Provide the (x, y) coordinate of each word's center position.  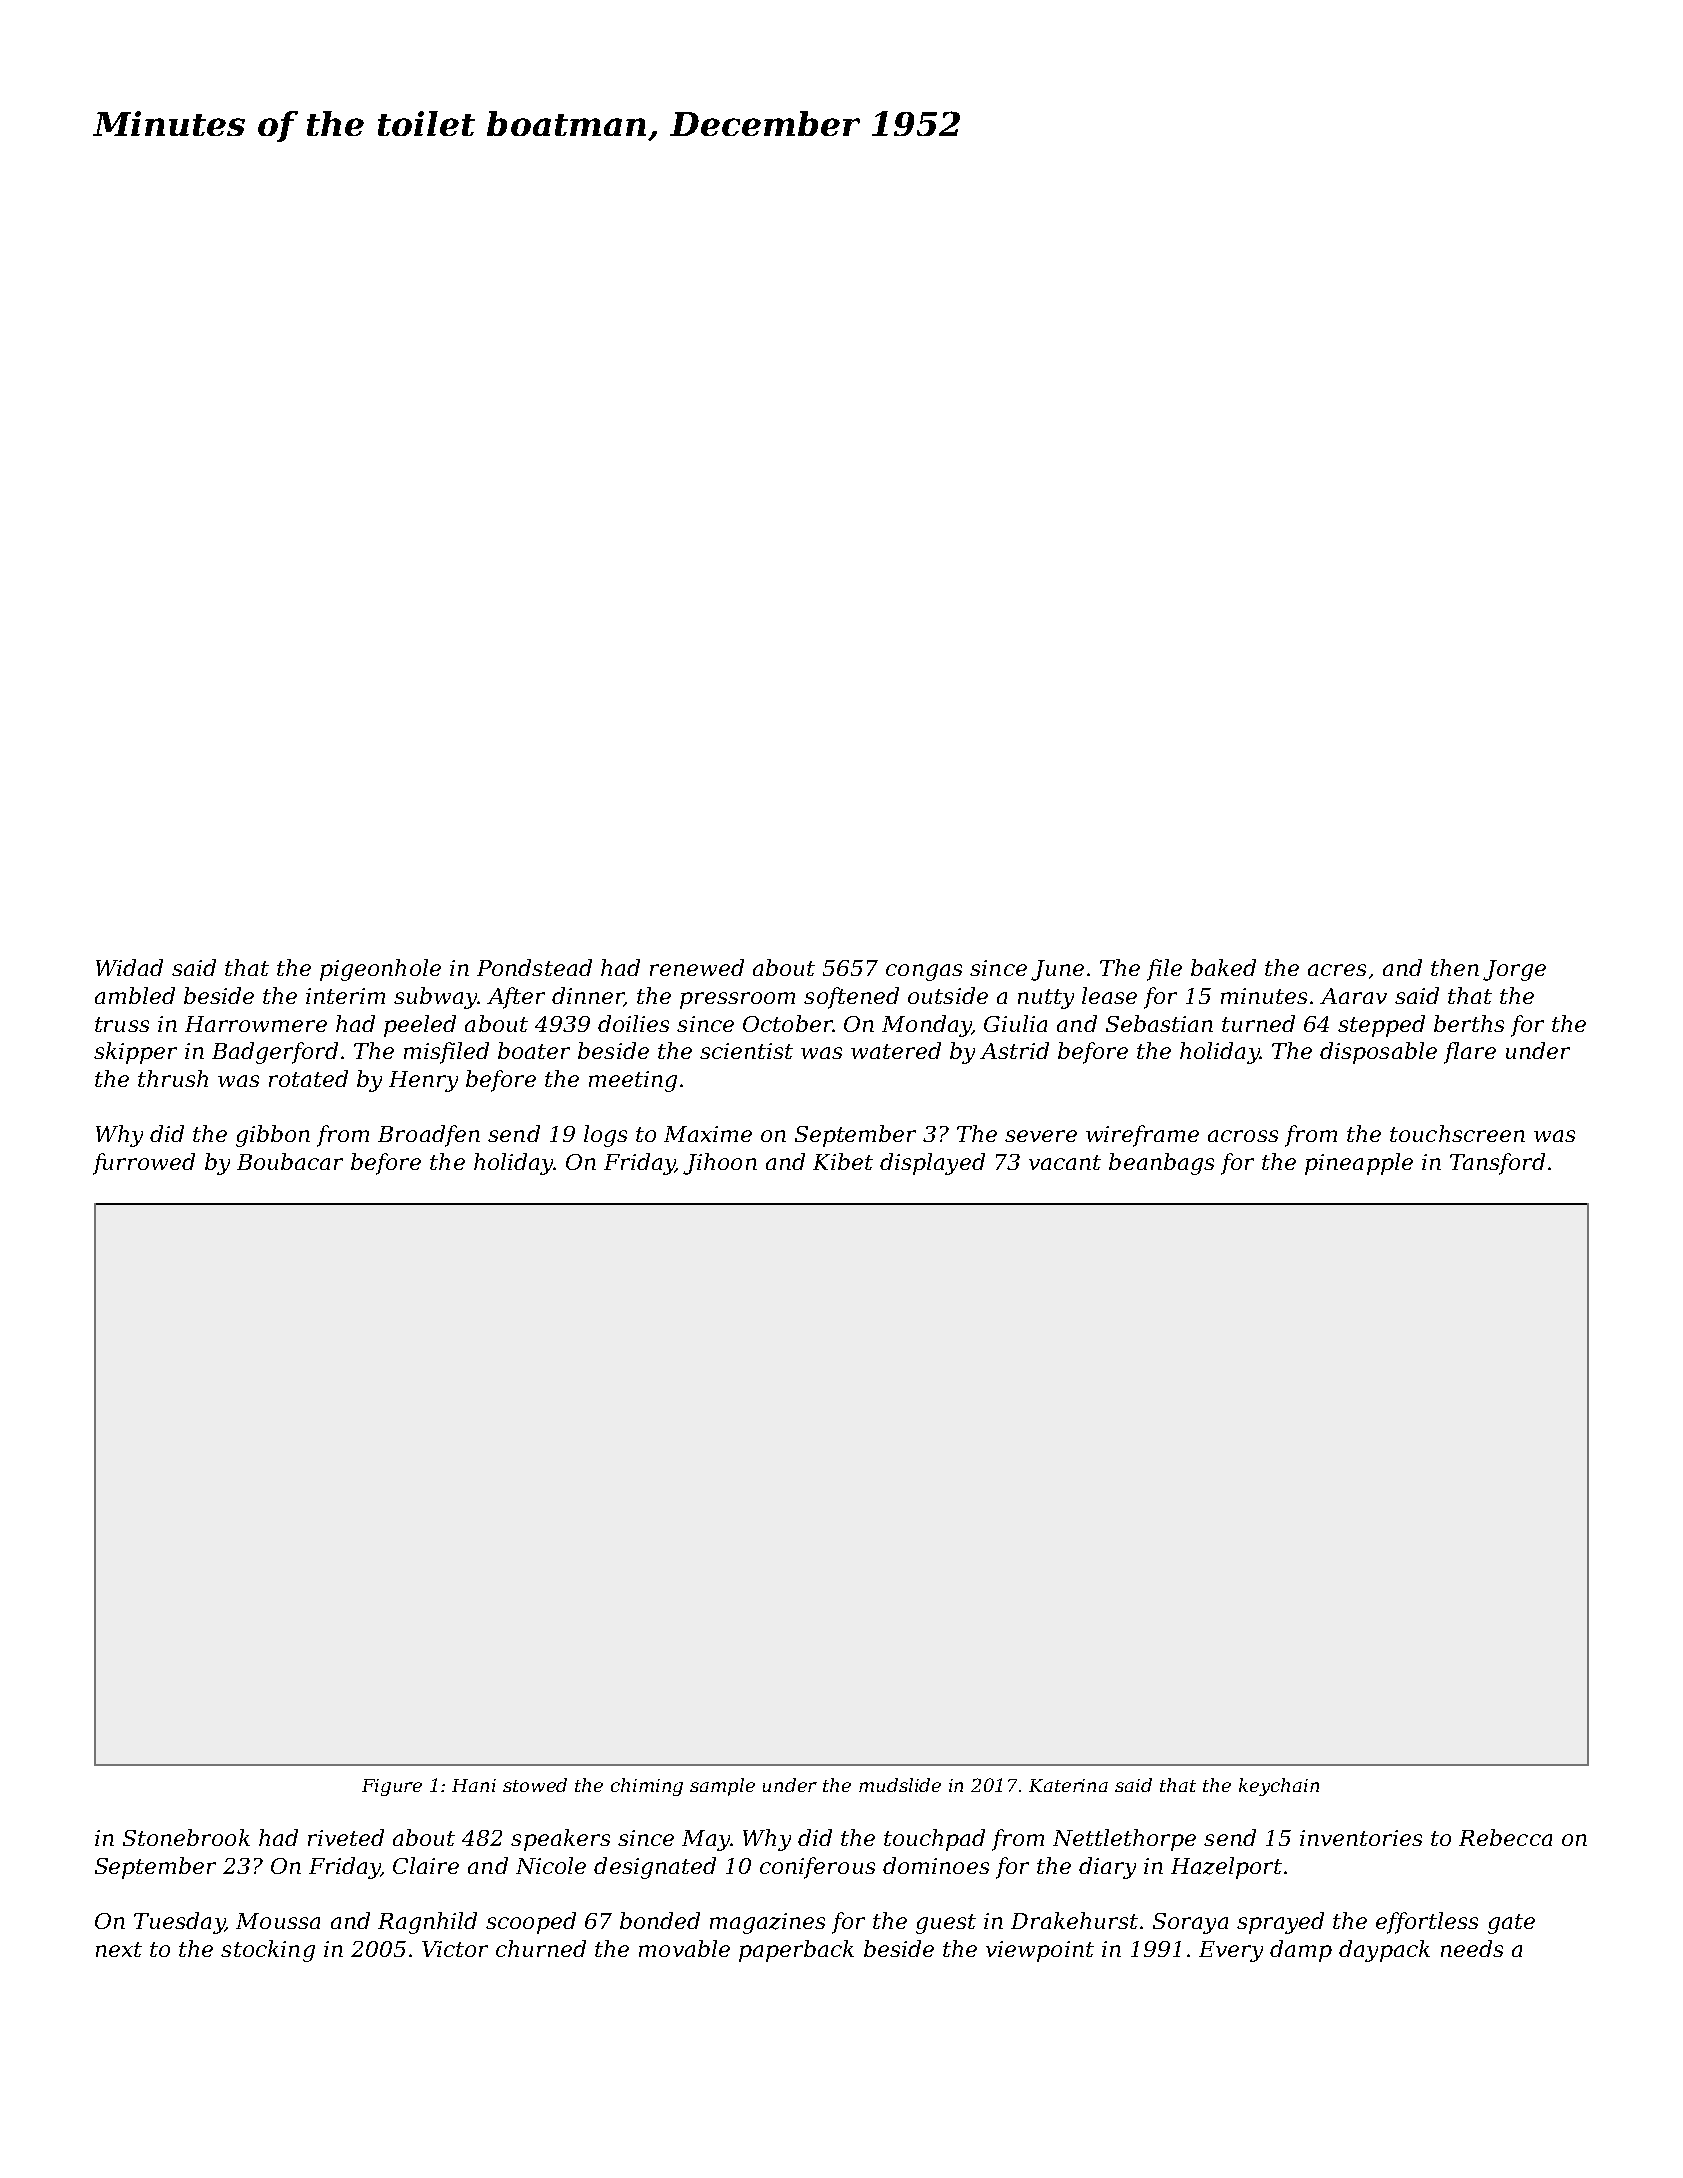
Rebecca (1505, 1837)
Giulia (1015, 1023)
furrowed (144, 1164)
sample (722, 1787)
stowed (535, 1785)
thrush (173, 1078)
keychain (1279, 1787)
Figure (392, 1787)
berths (1469, 1023)
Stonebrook (186, 1837)
